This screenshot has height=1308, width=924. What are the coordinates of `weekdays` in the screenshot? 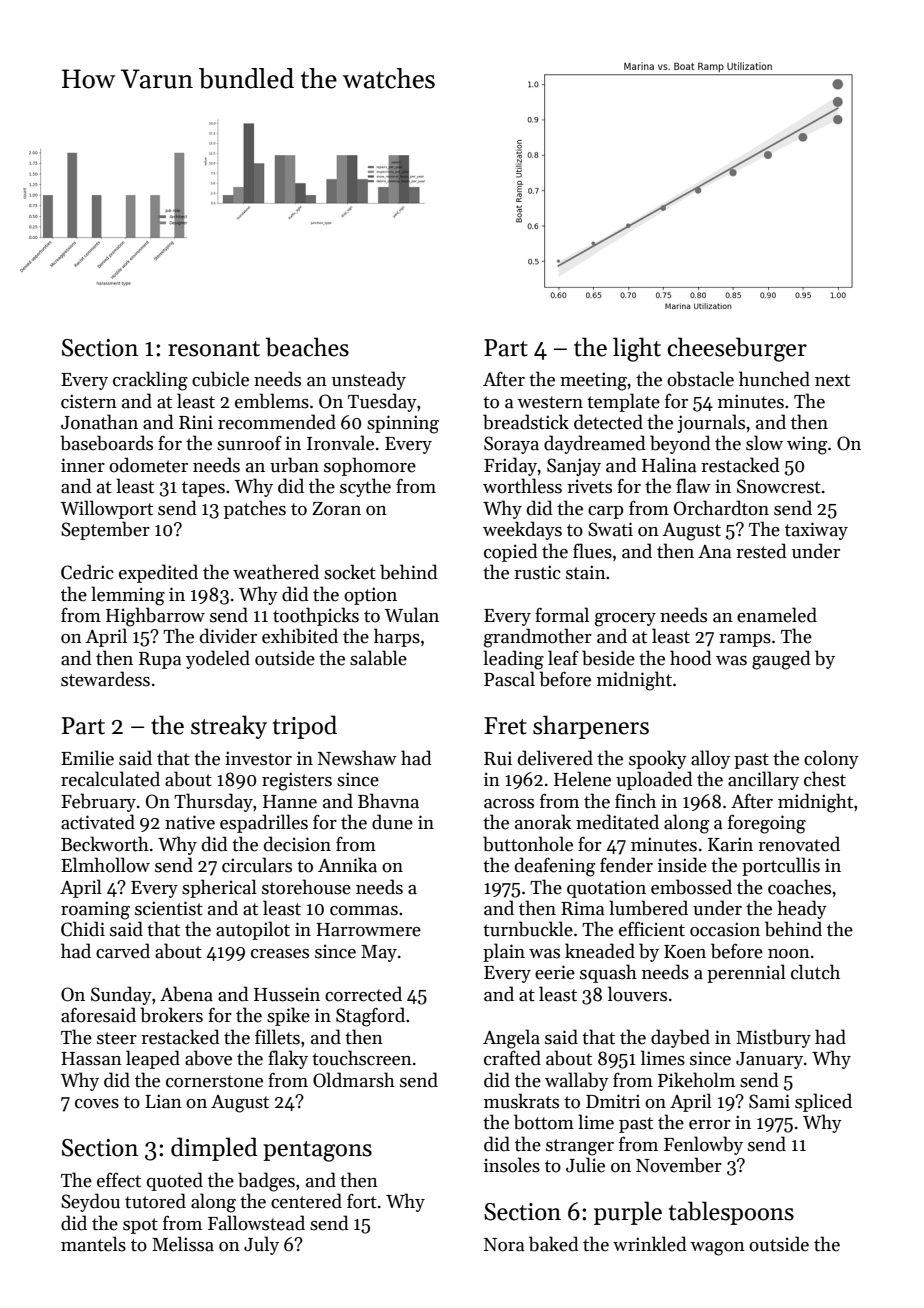 It's located at (522, 530).
